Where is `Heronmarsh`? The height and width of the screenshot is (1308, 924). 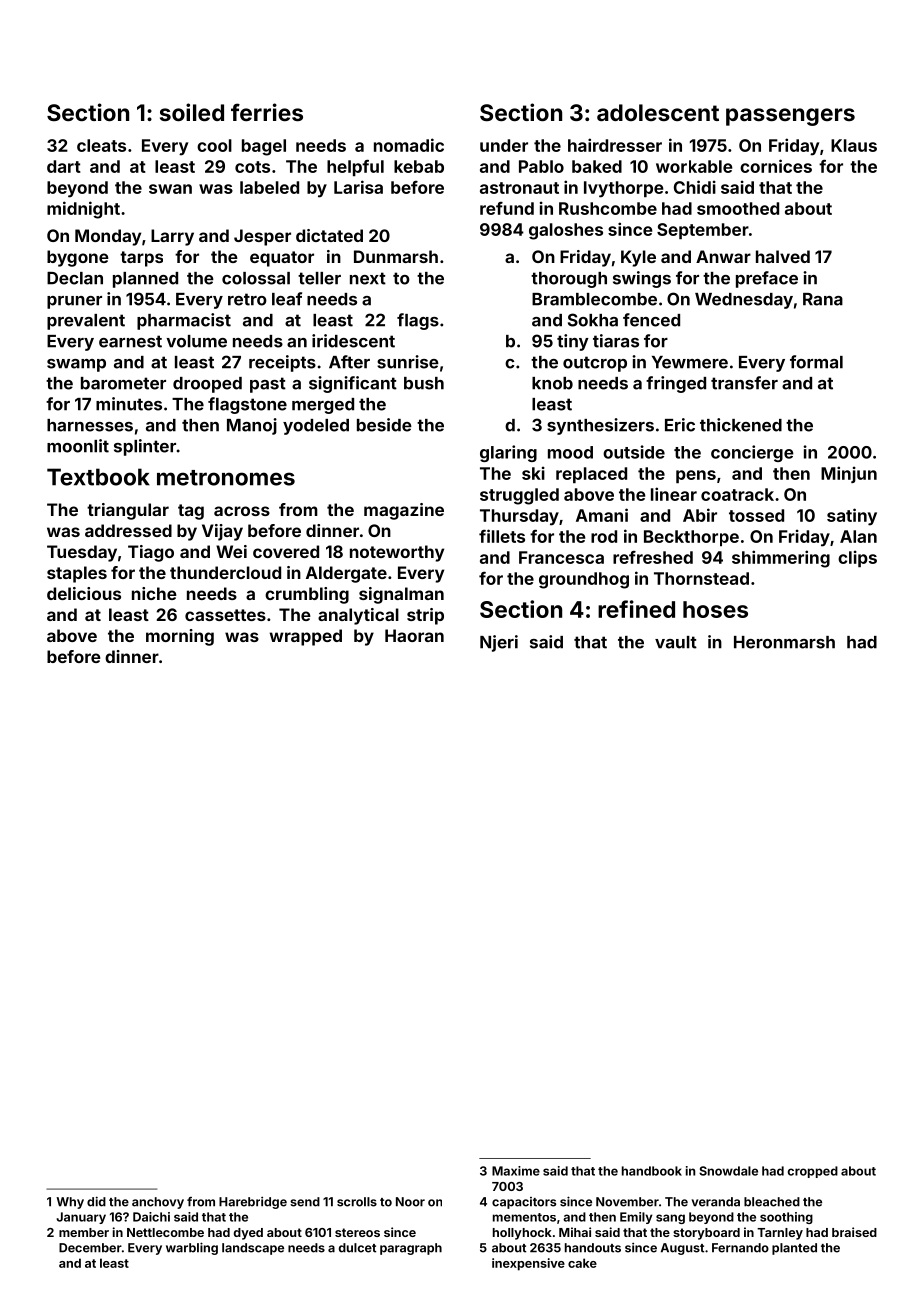 Heronmarsh is located at coordinates (784, 642).
